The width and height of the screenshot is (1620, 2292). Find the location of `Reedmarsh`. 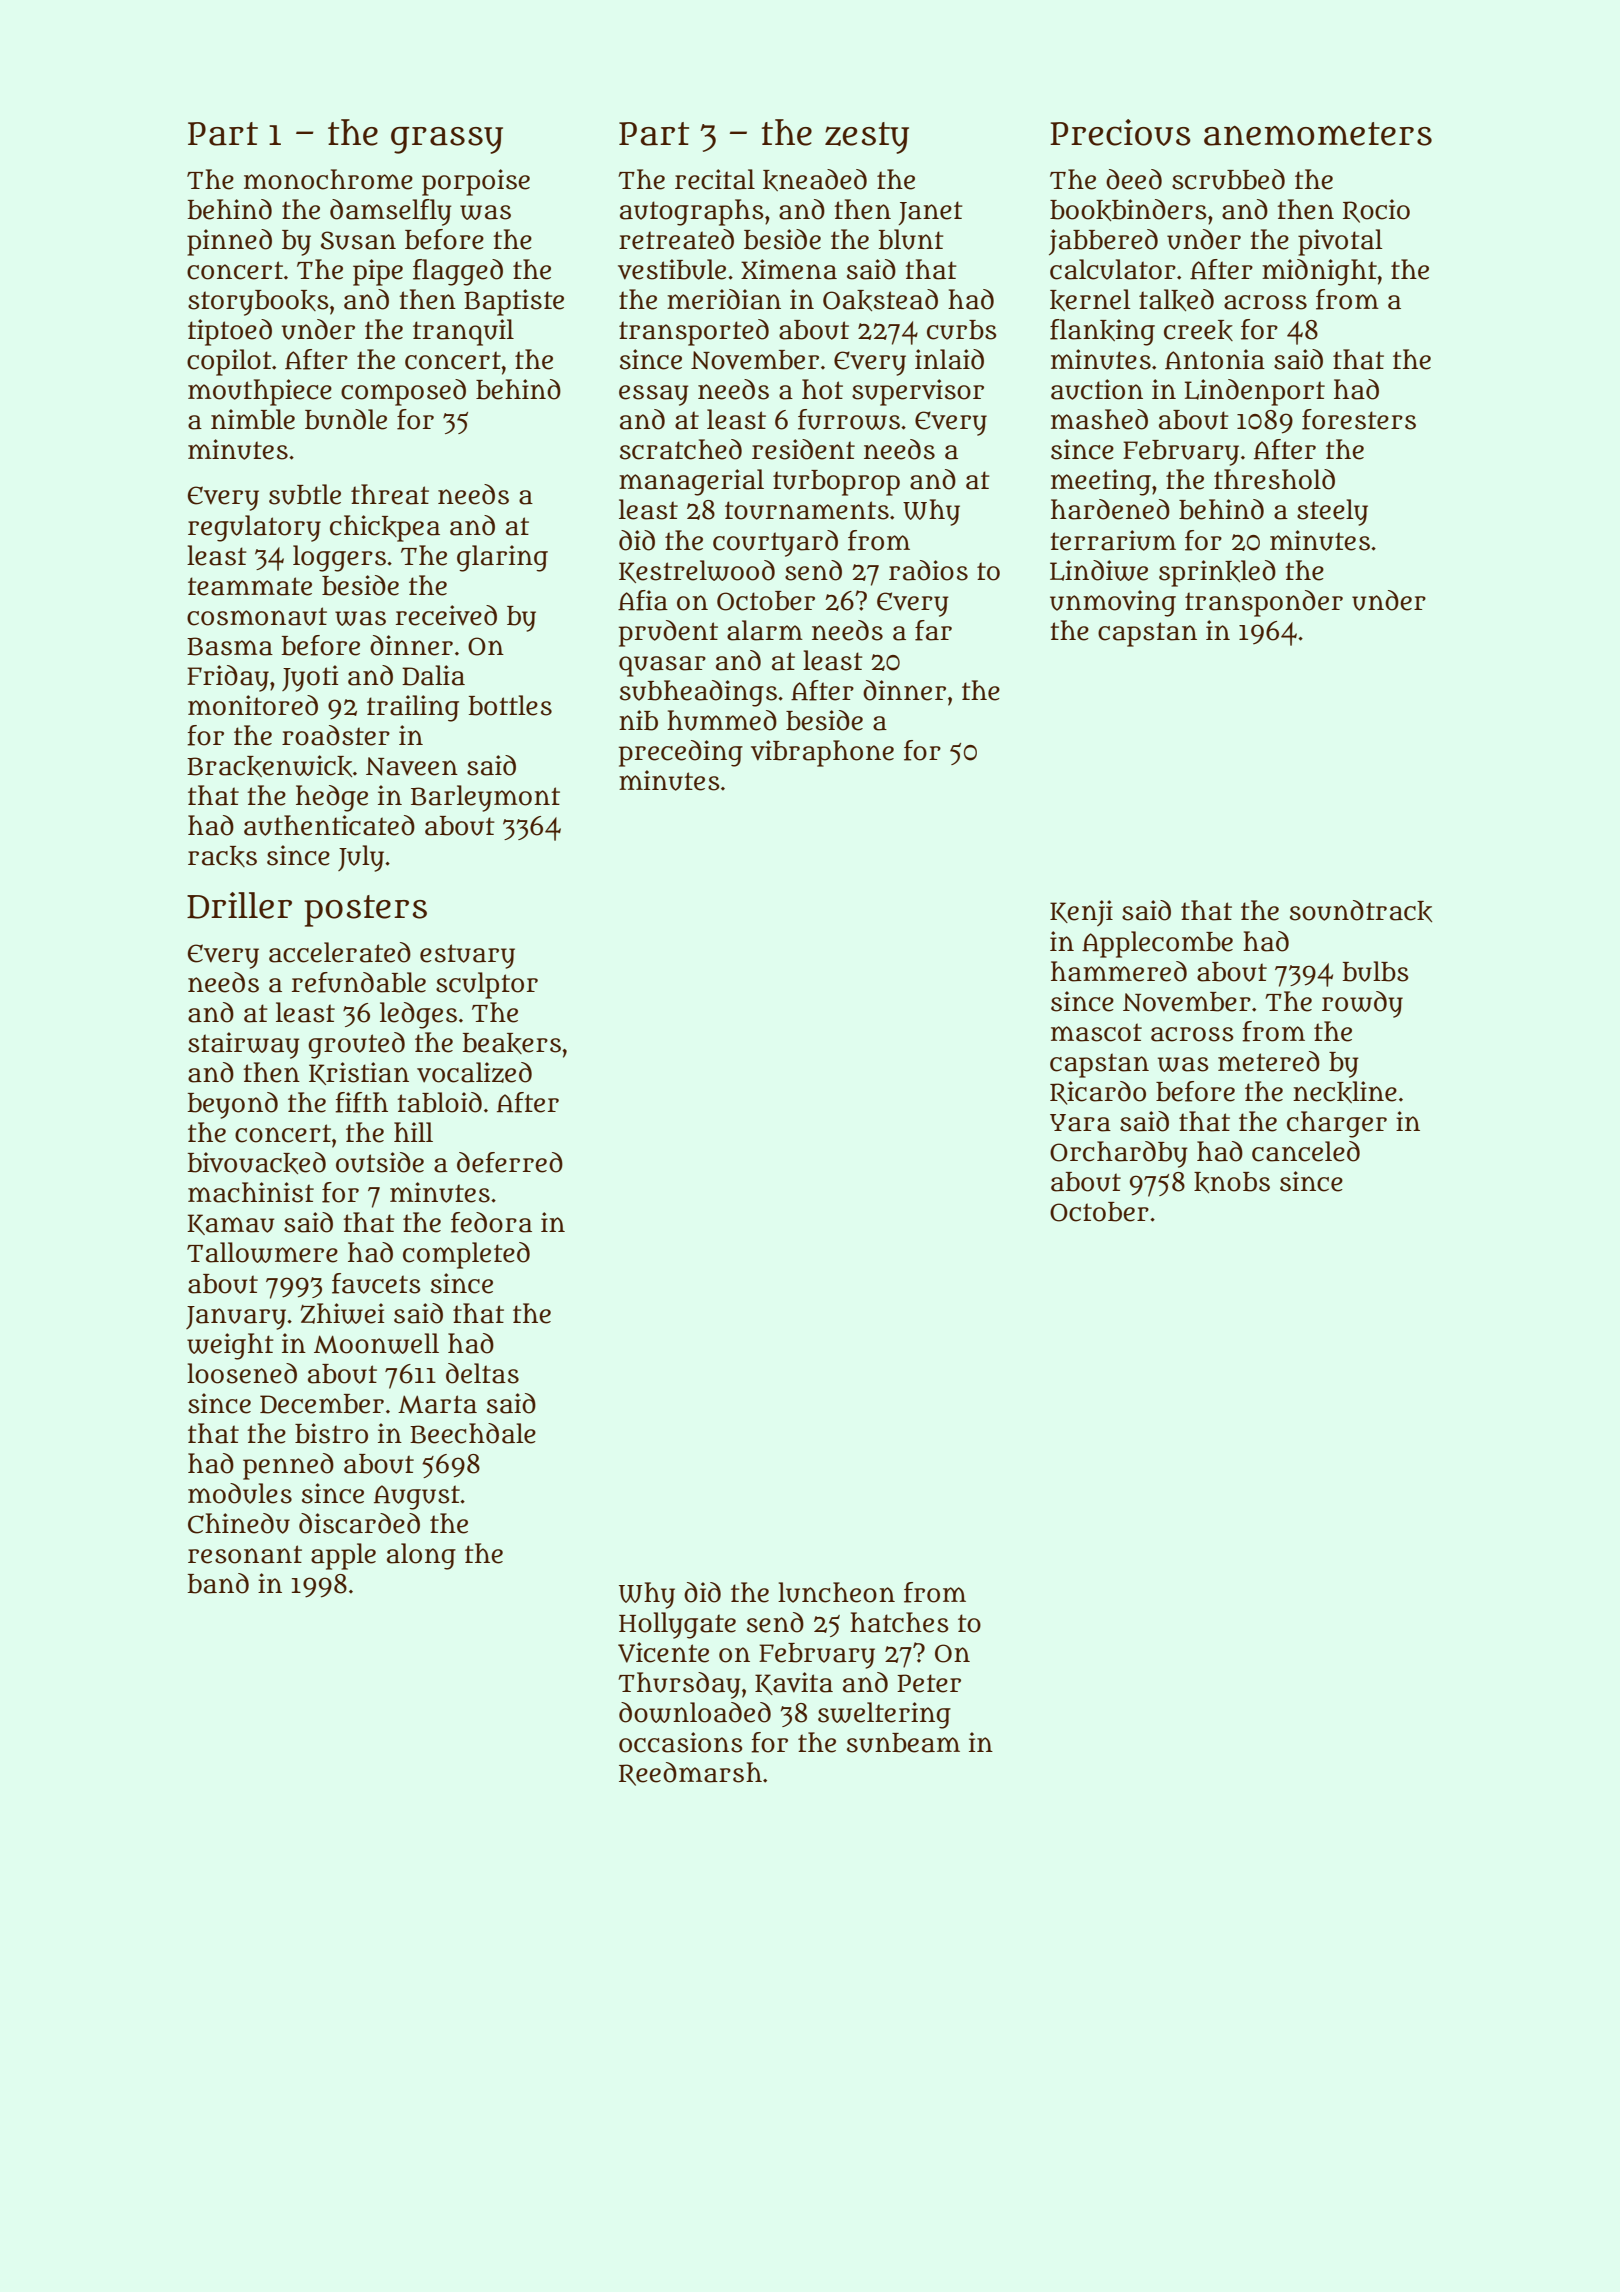

Reedmarsh is located at coordinates (690, 1774).
